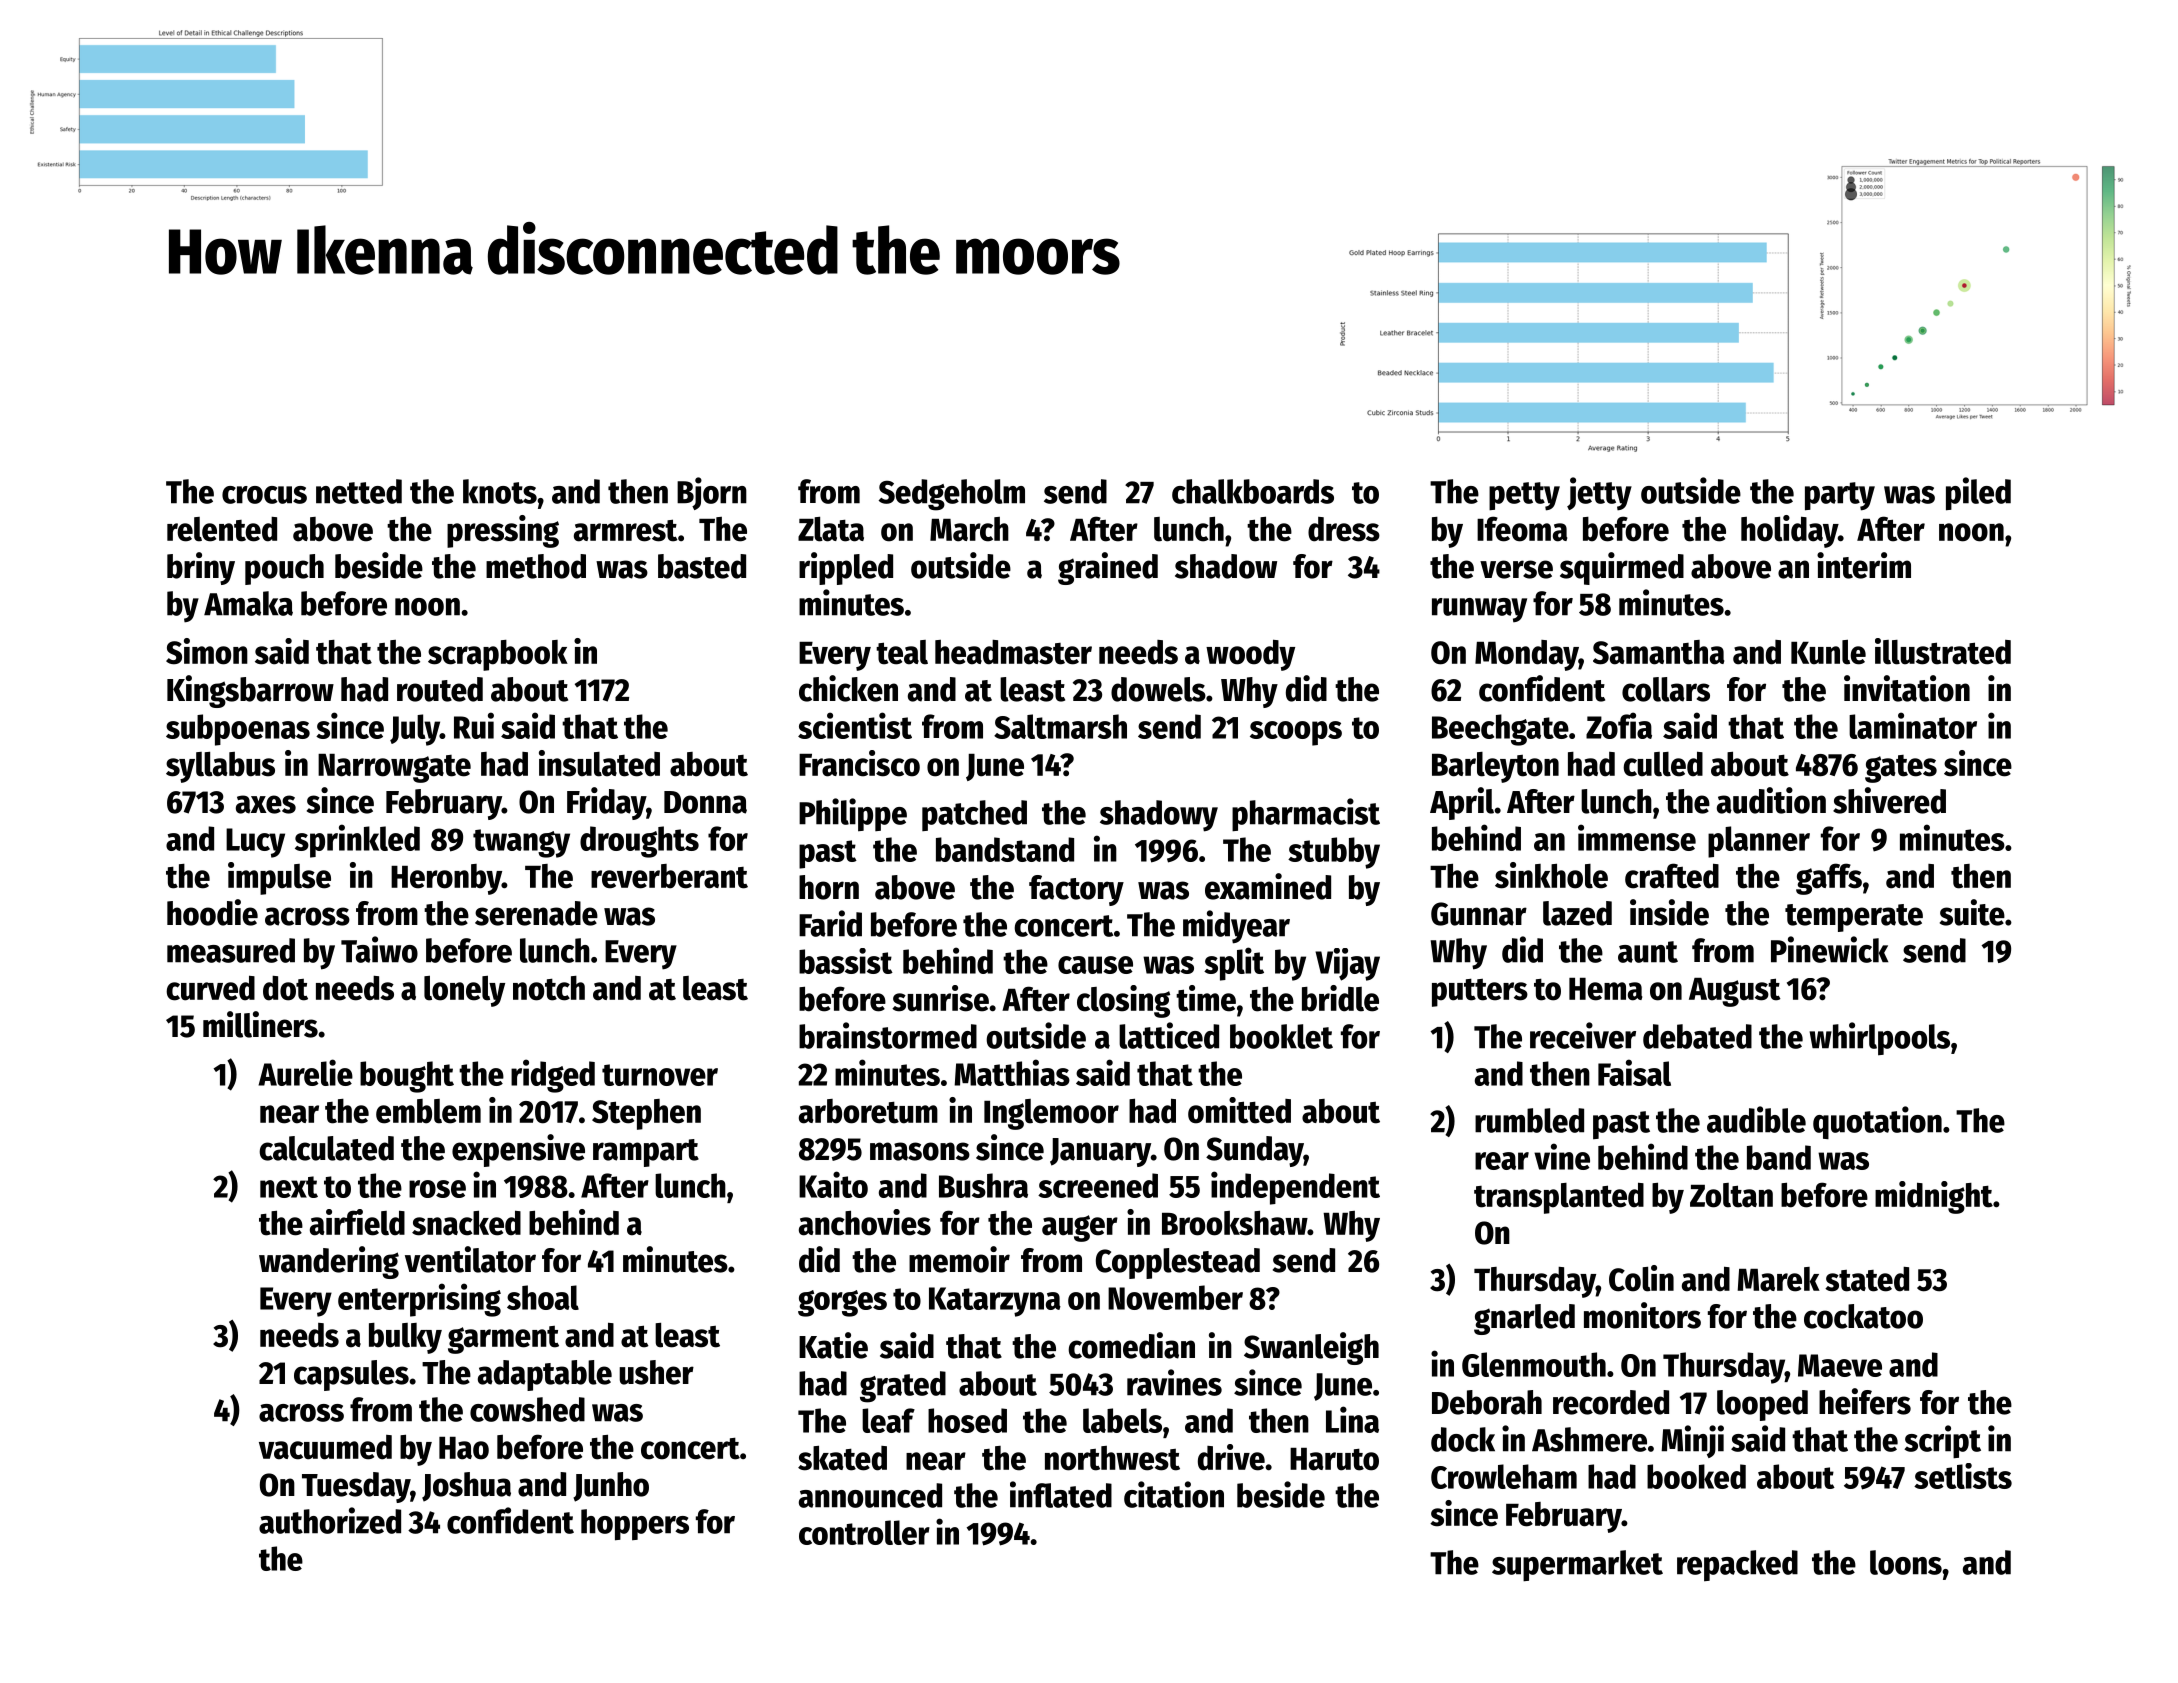 Image resolution: width=2178 pixels, height=1683 pixels. I want to click on jetty, so click(1599, 494).
